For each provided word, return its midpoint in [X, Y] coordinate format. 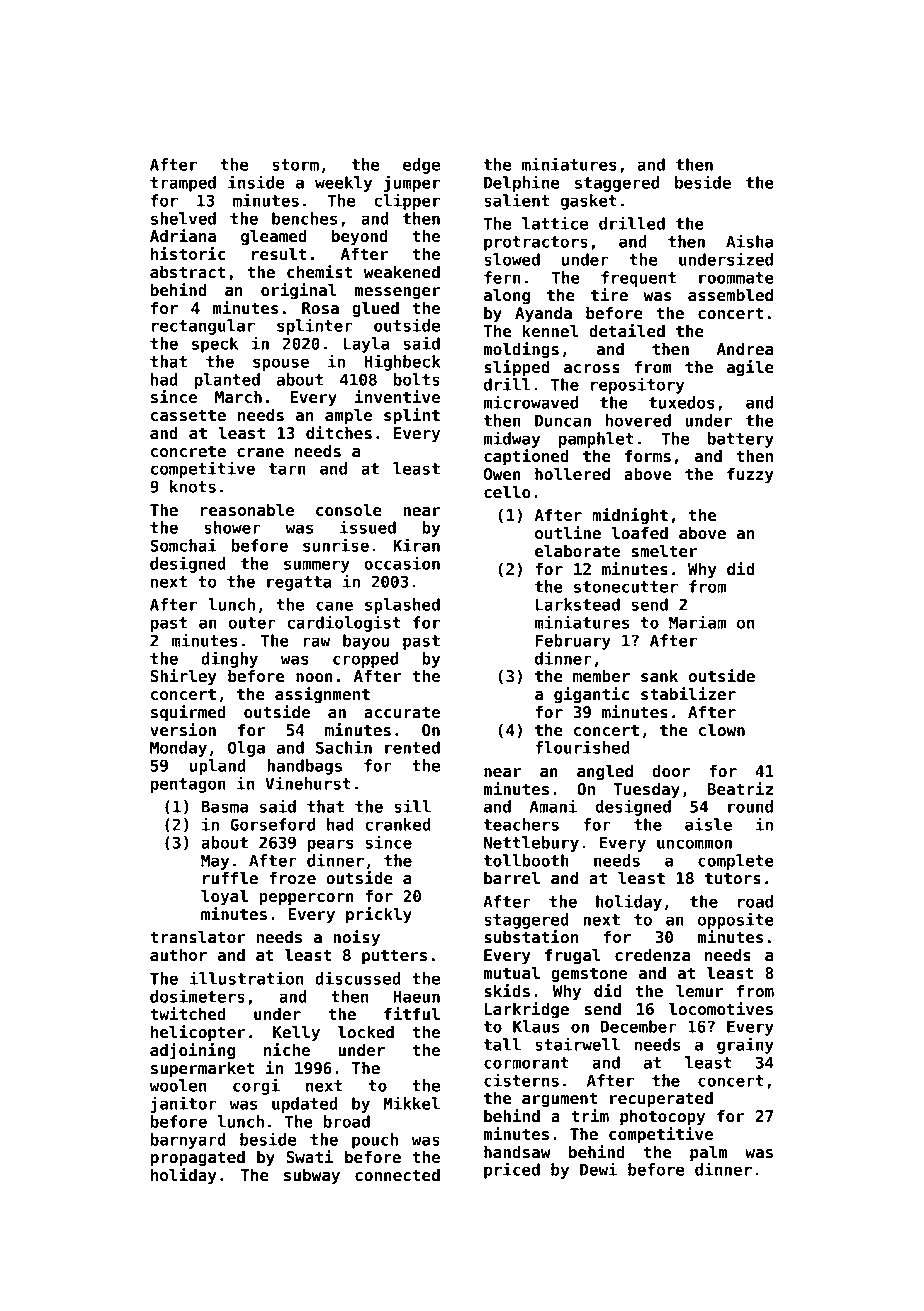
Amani [553, 806]
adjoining [193, 1051]
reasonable [247, 510]
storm [295, 165]
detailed [627, 331]
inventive [397, 397]
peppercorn [306, 899]
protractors [536, 243]
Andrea [745, 349]
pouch [375, 1141]
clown [722, 730]
